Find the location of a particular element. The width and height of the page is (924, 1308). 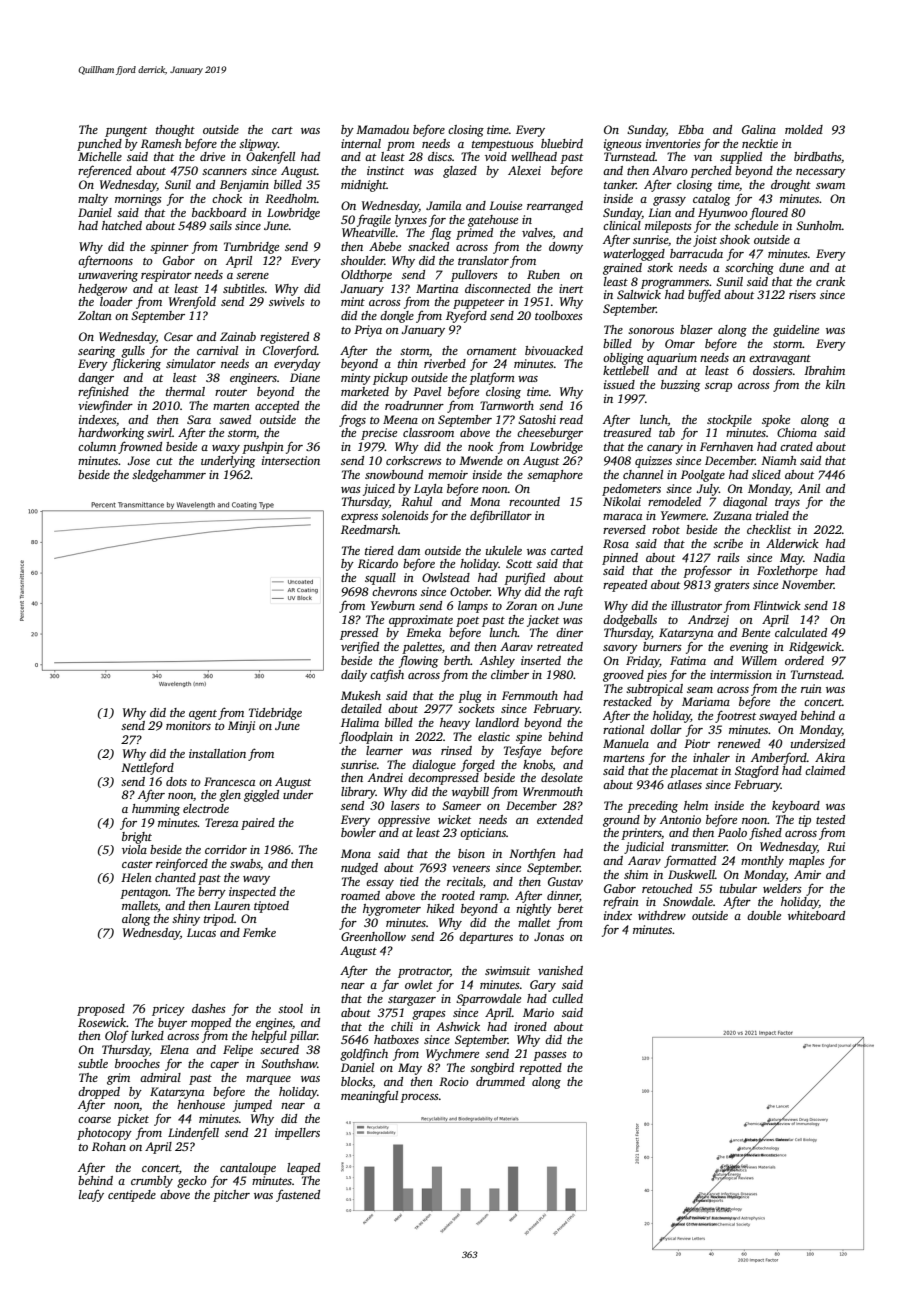

waybill is located at coordinates (470, 793).
